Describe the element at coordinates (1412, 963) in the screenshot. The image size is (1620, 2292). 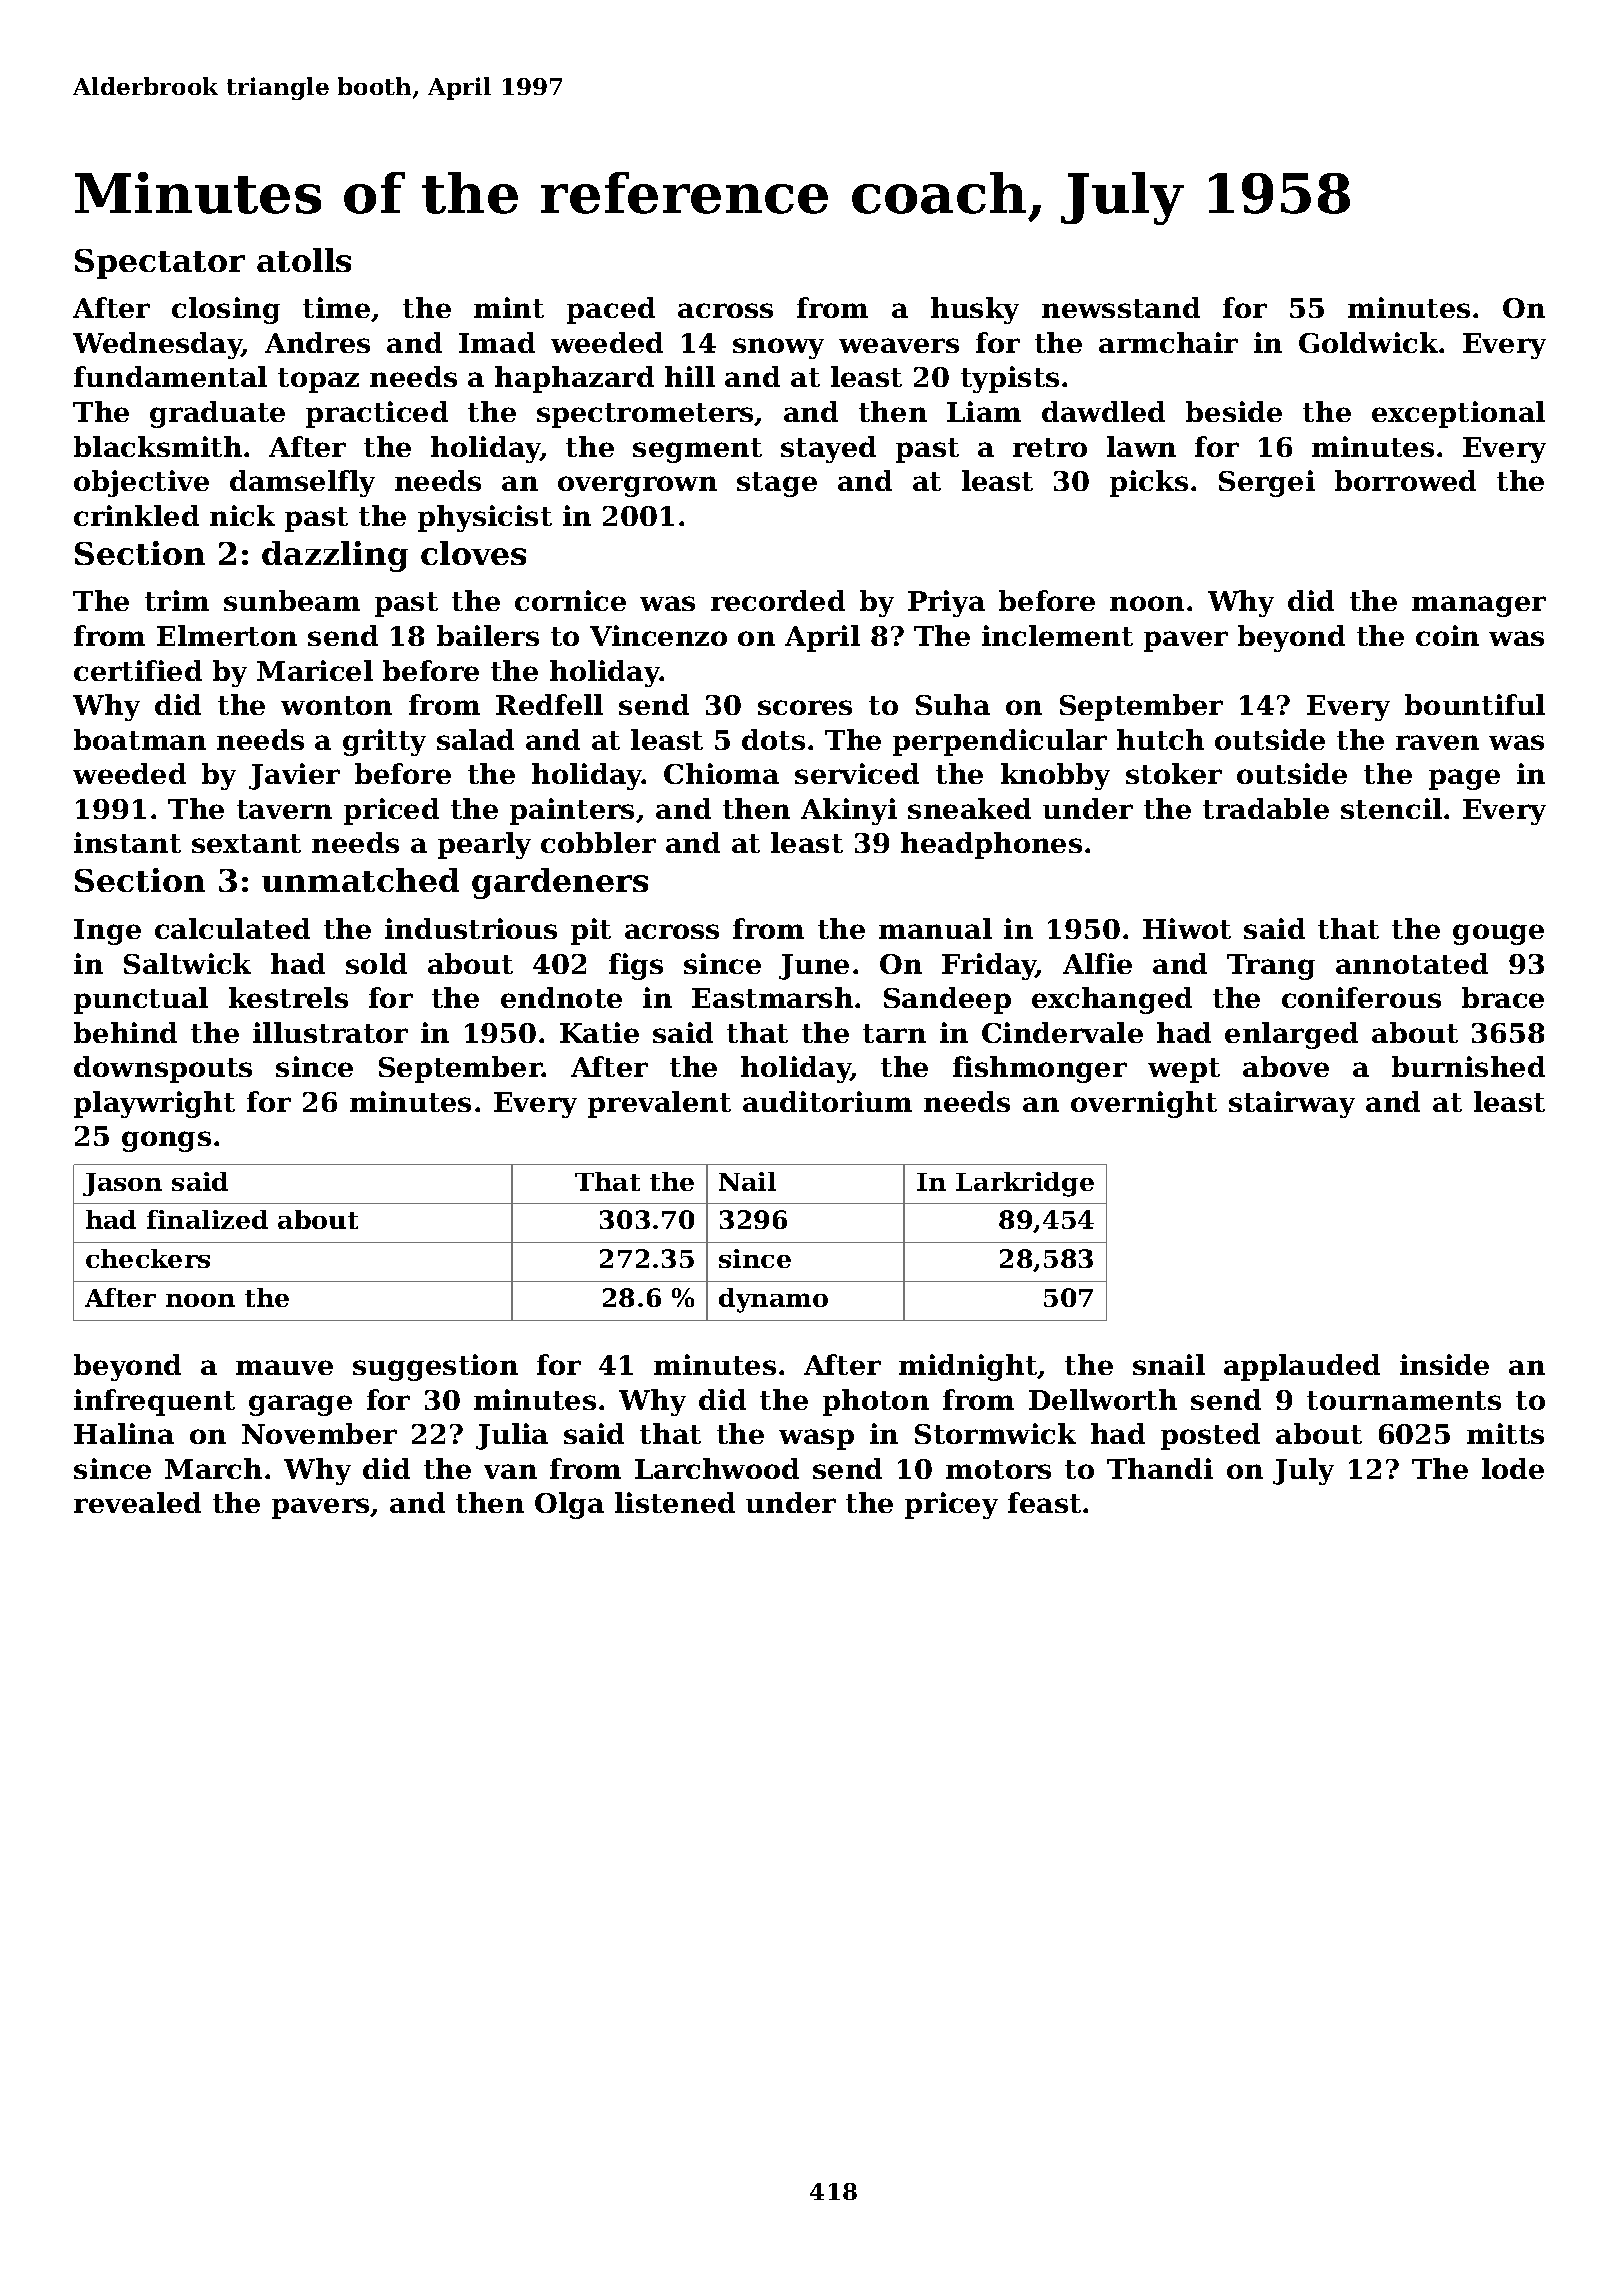
I see `annotated` at that location.
